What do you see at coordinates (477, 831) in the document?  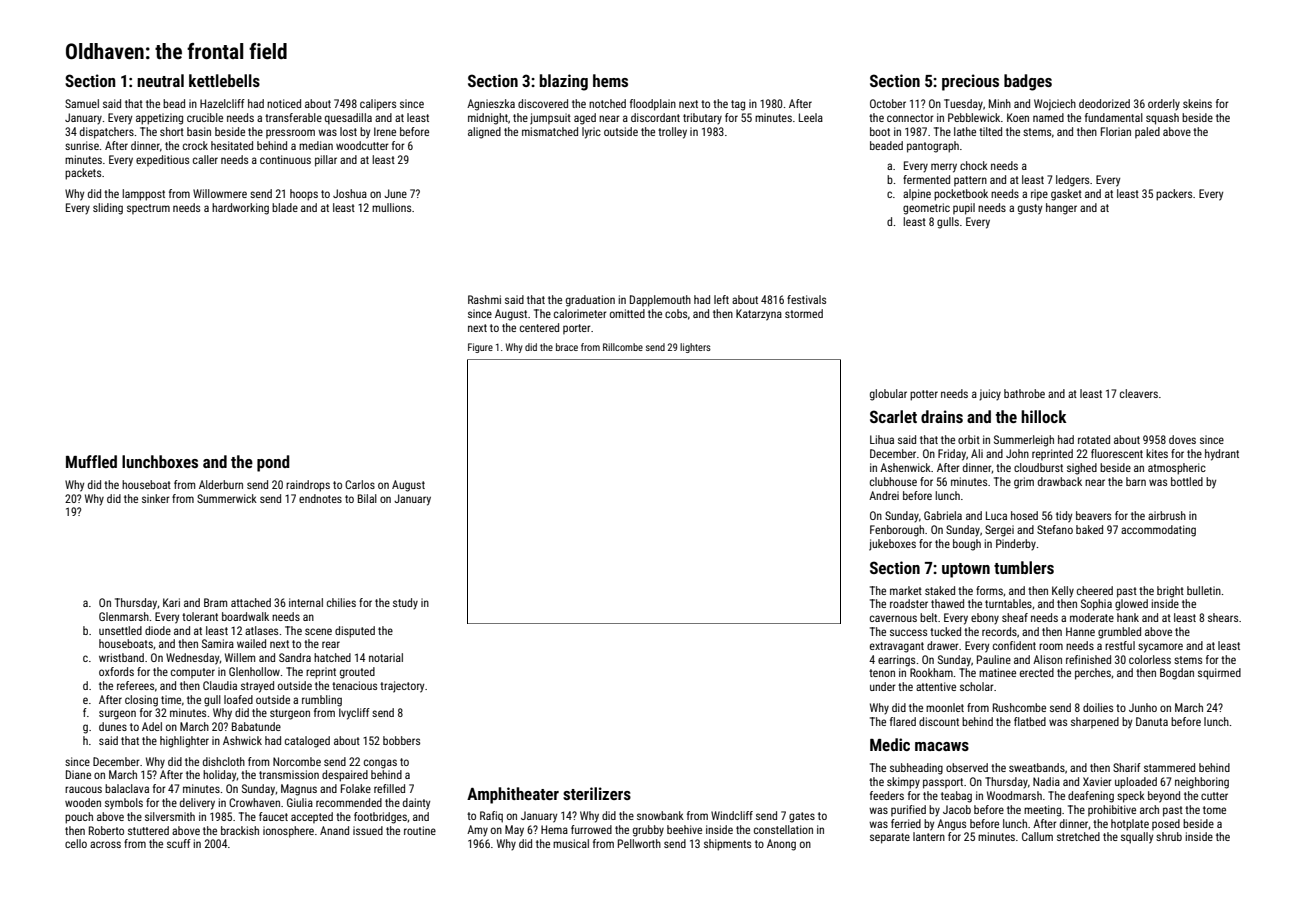 I see `Amy` at bounding box center [477, 831].
